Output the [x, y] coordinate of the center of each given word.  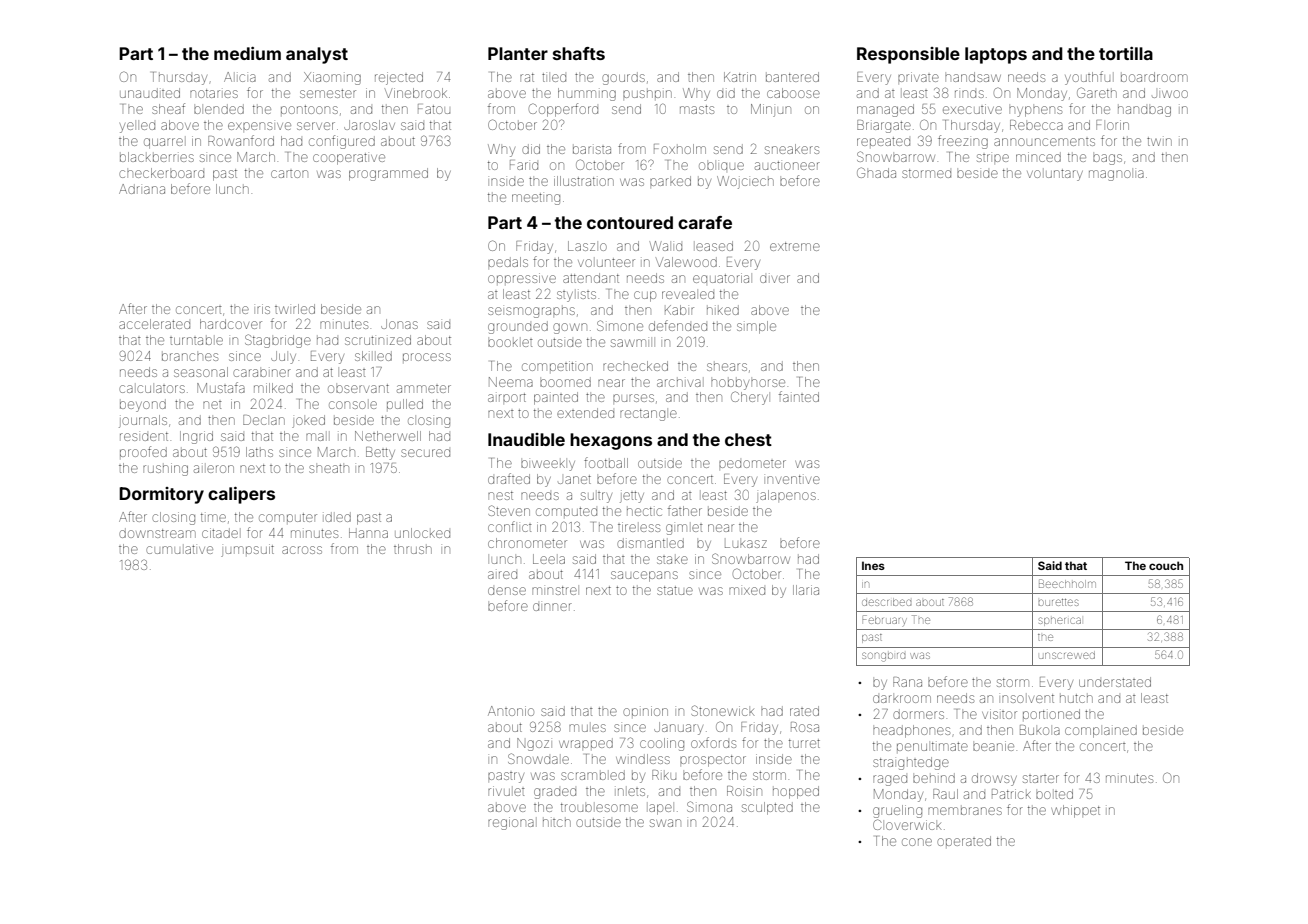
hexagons [611, 441]
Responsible [908, 55]
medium [247, 53]
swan [665, 823]
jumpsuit [247, 550]
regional [511, 823]
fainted [799, 396]
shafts [579, 53]
